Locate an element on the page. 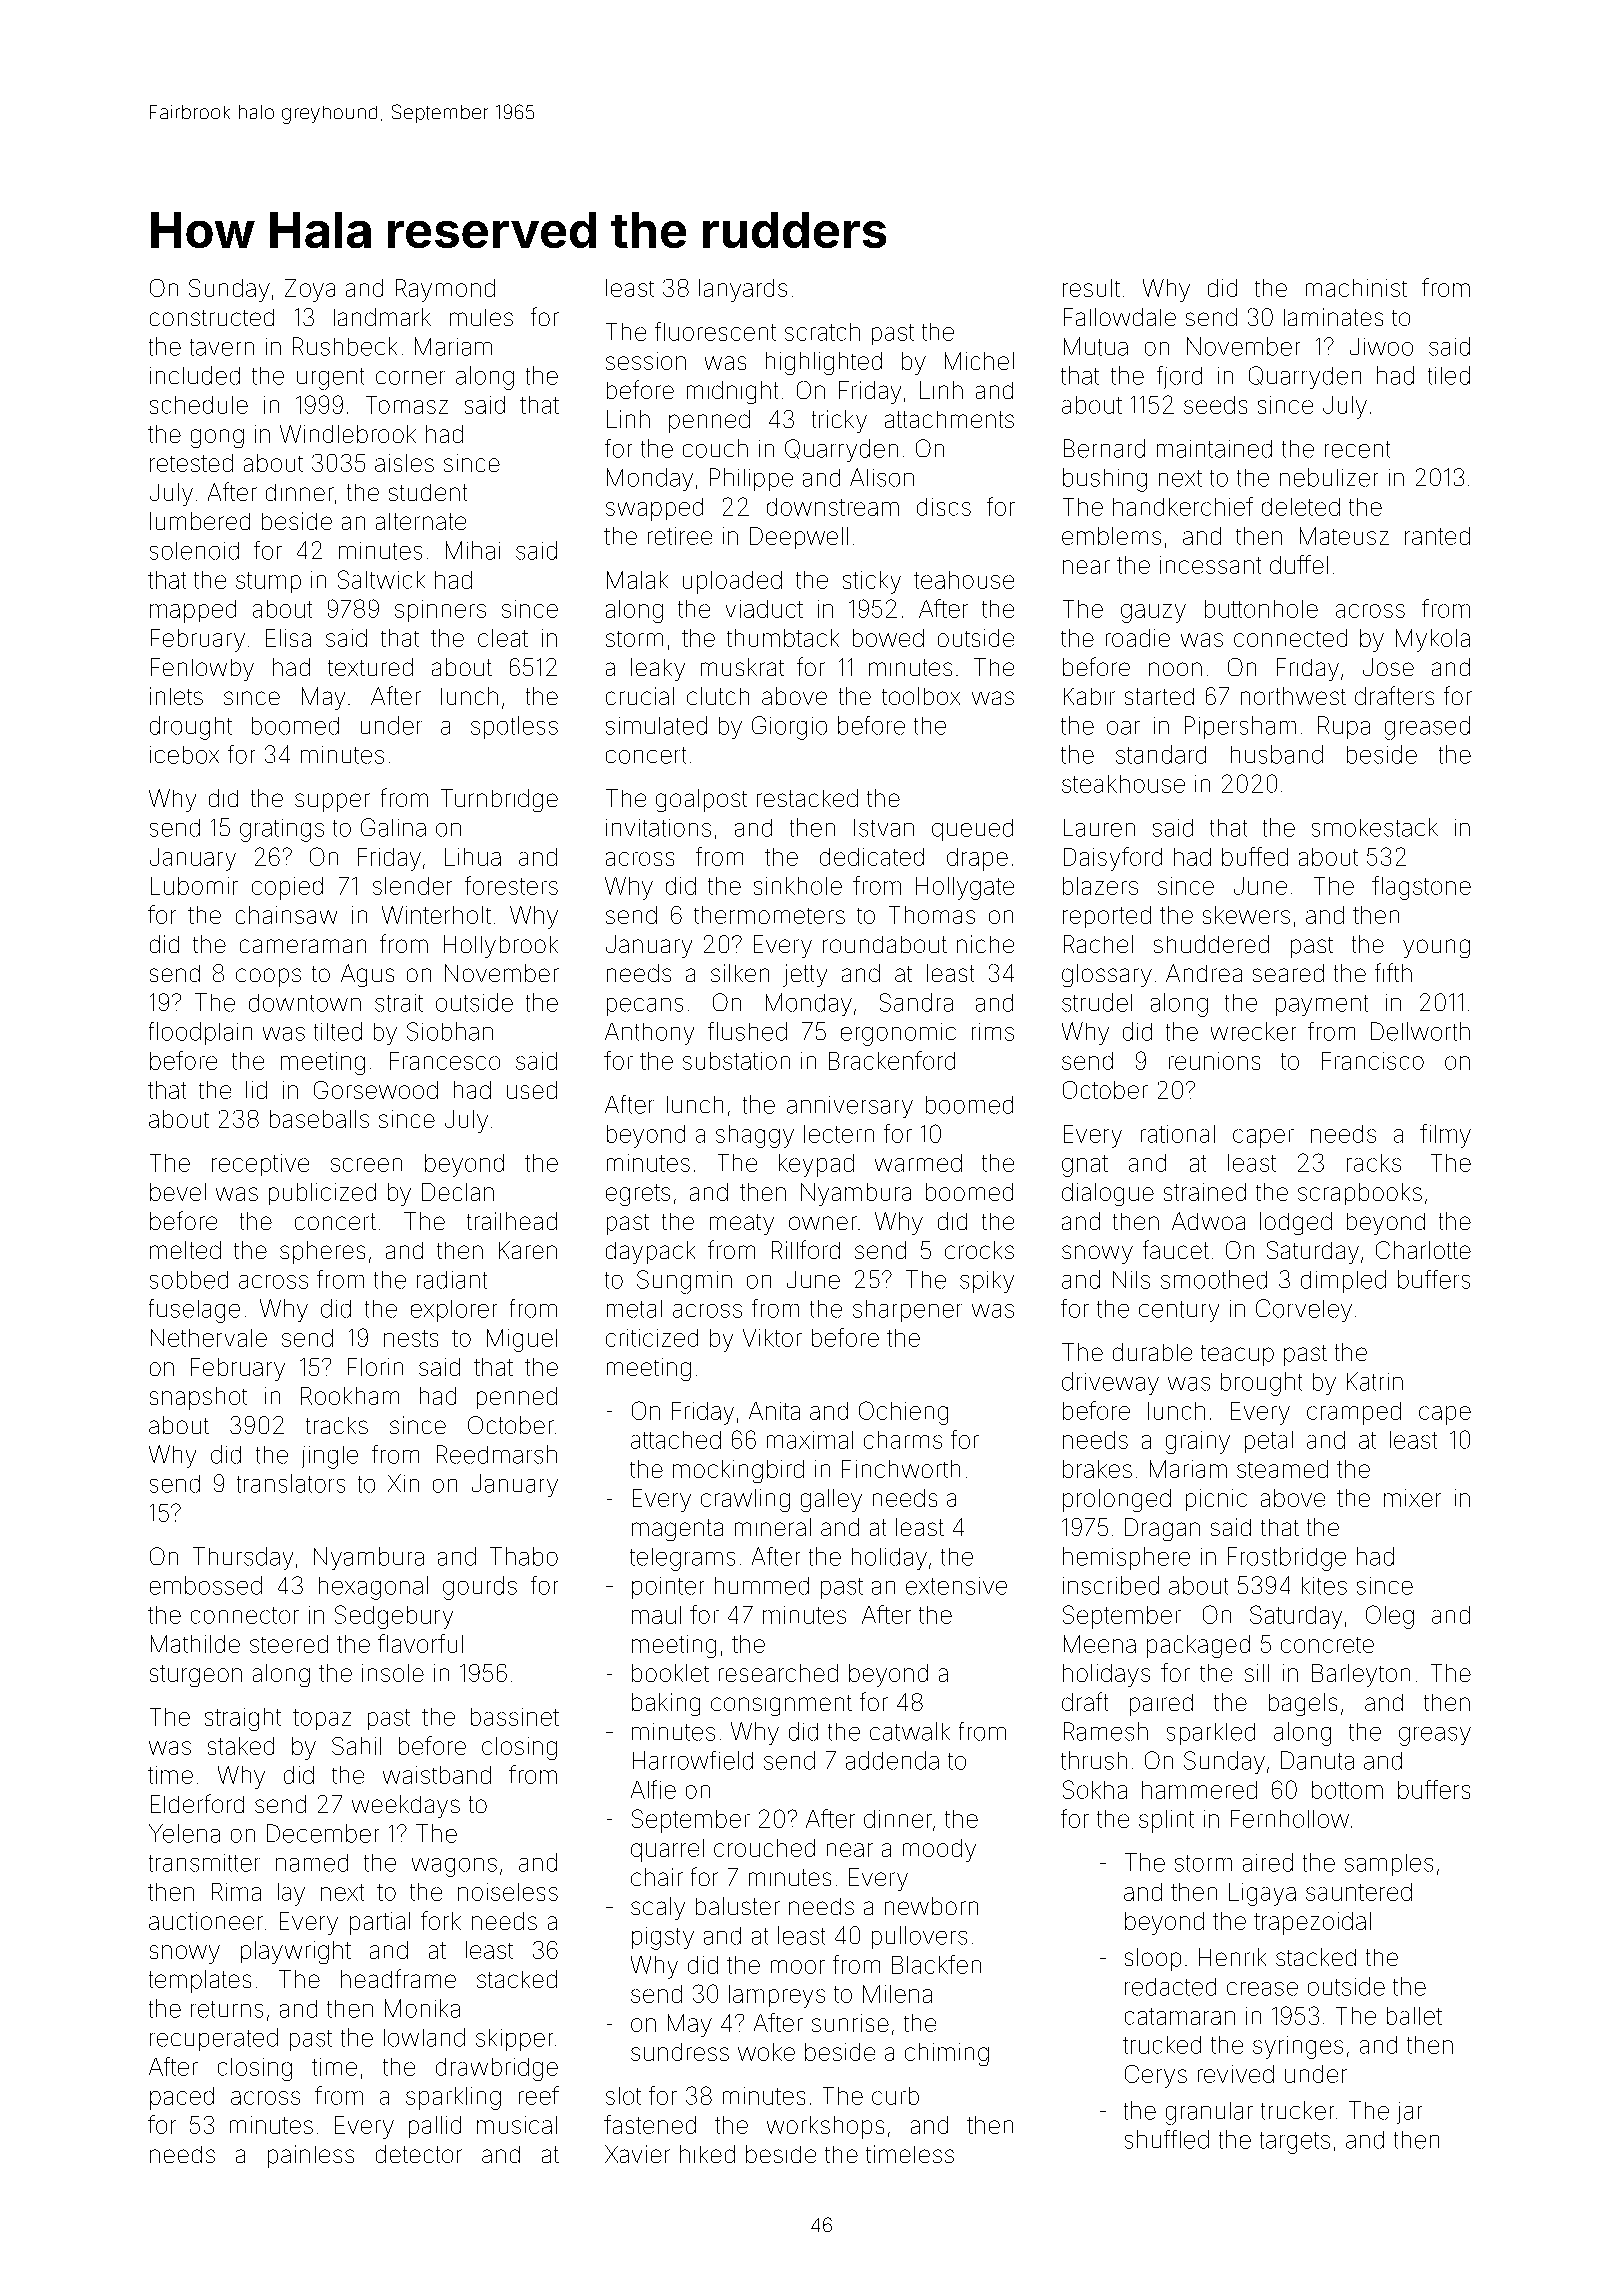  machinist is located at coordinates (1356, 288).
